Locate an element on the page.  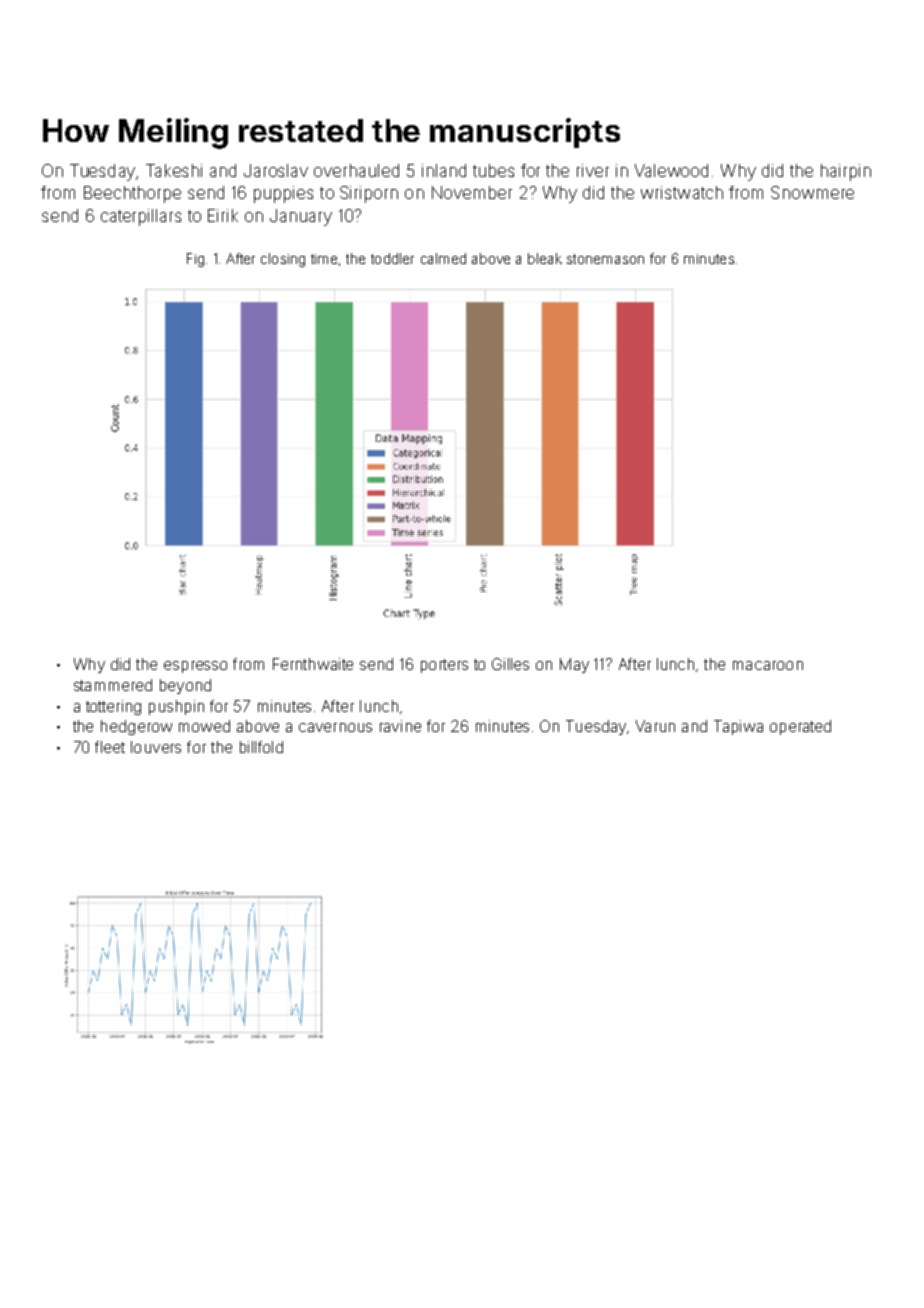
wristwatch is located at coordinates (682, 192).
